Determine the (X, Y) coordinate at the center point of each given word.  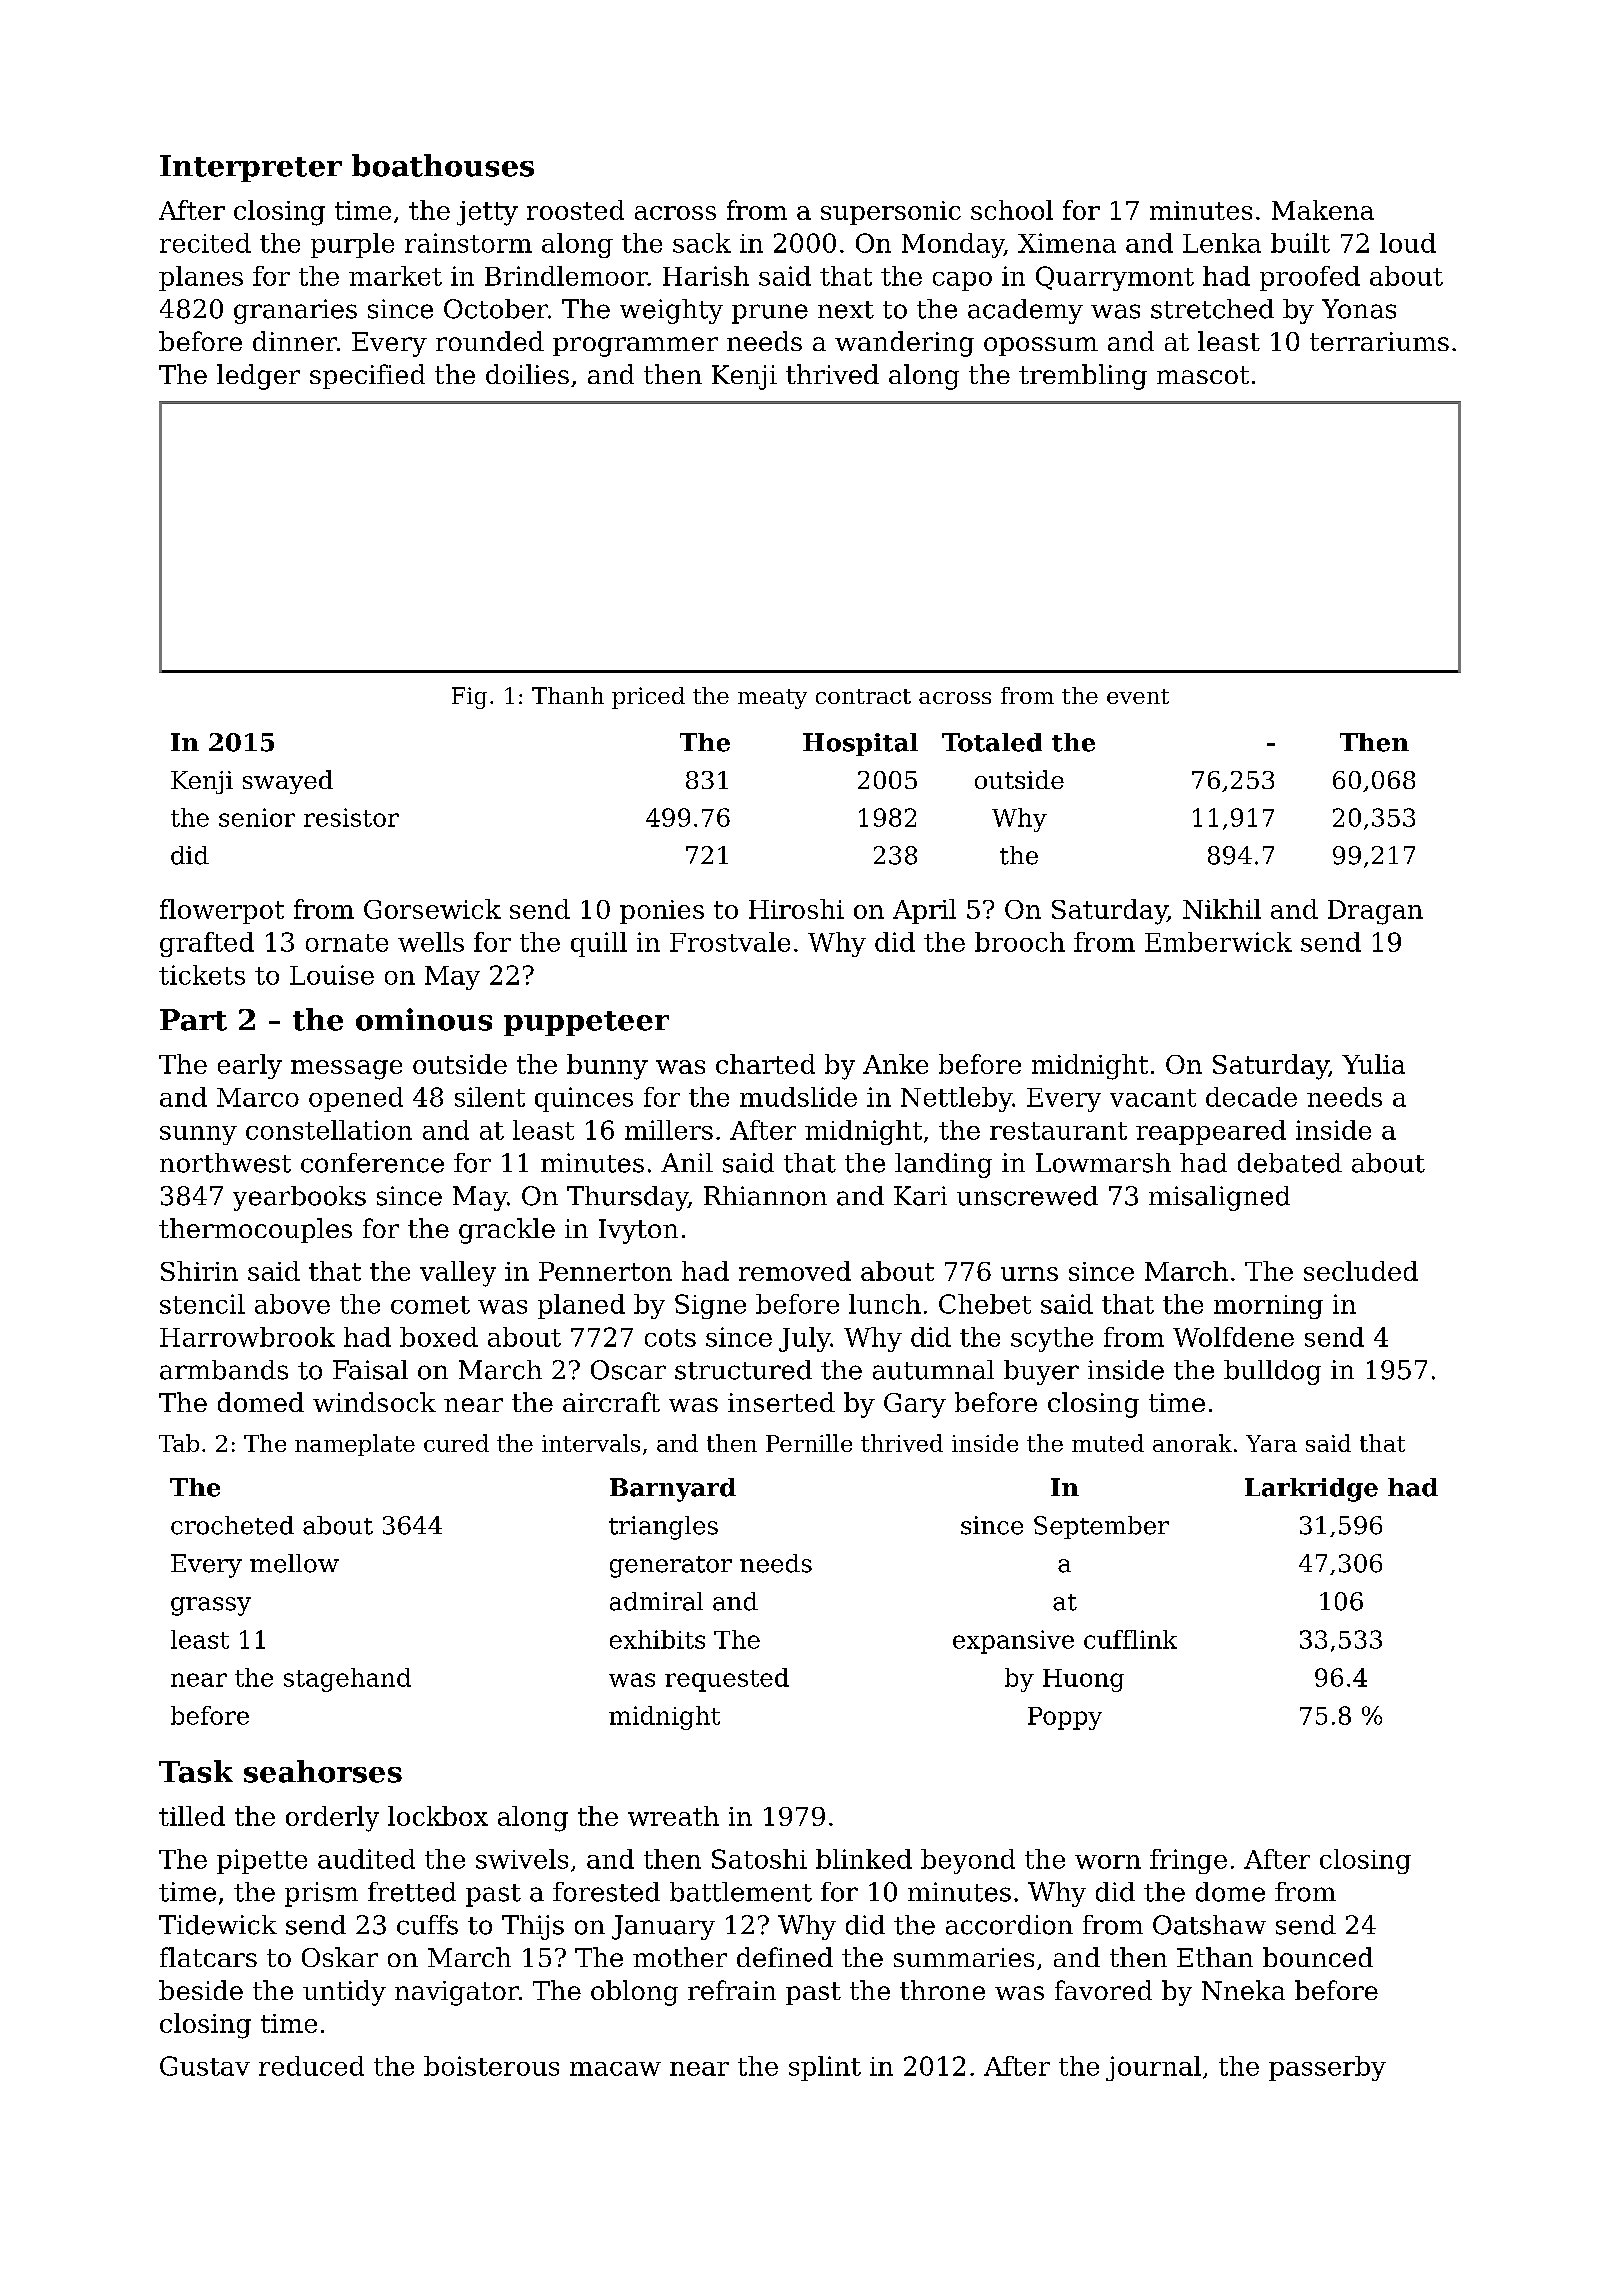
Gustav (205, 2066)
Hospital (860, 744)
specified (367, 376)
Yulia (1373, 1064)
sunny (198, 1135)
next (846, 310)
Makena (1323, 210)
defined (785, 1957)
